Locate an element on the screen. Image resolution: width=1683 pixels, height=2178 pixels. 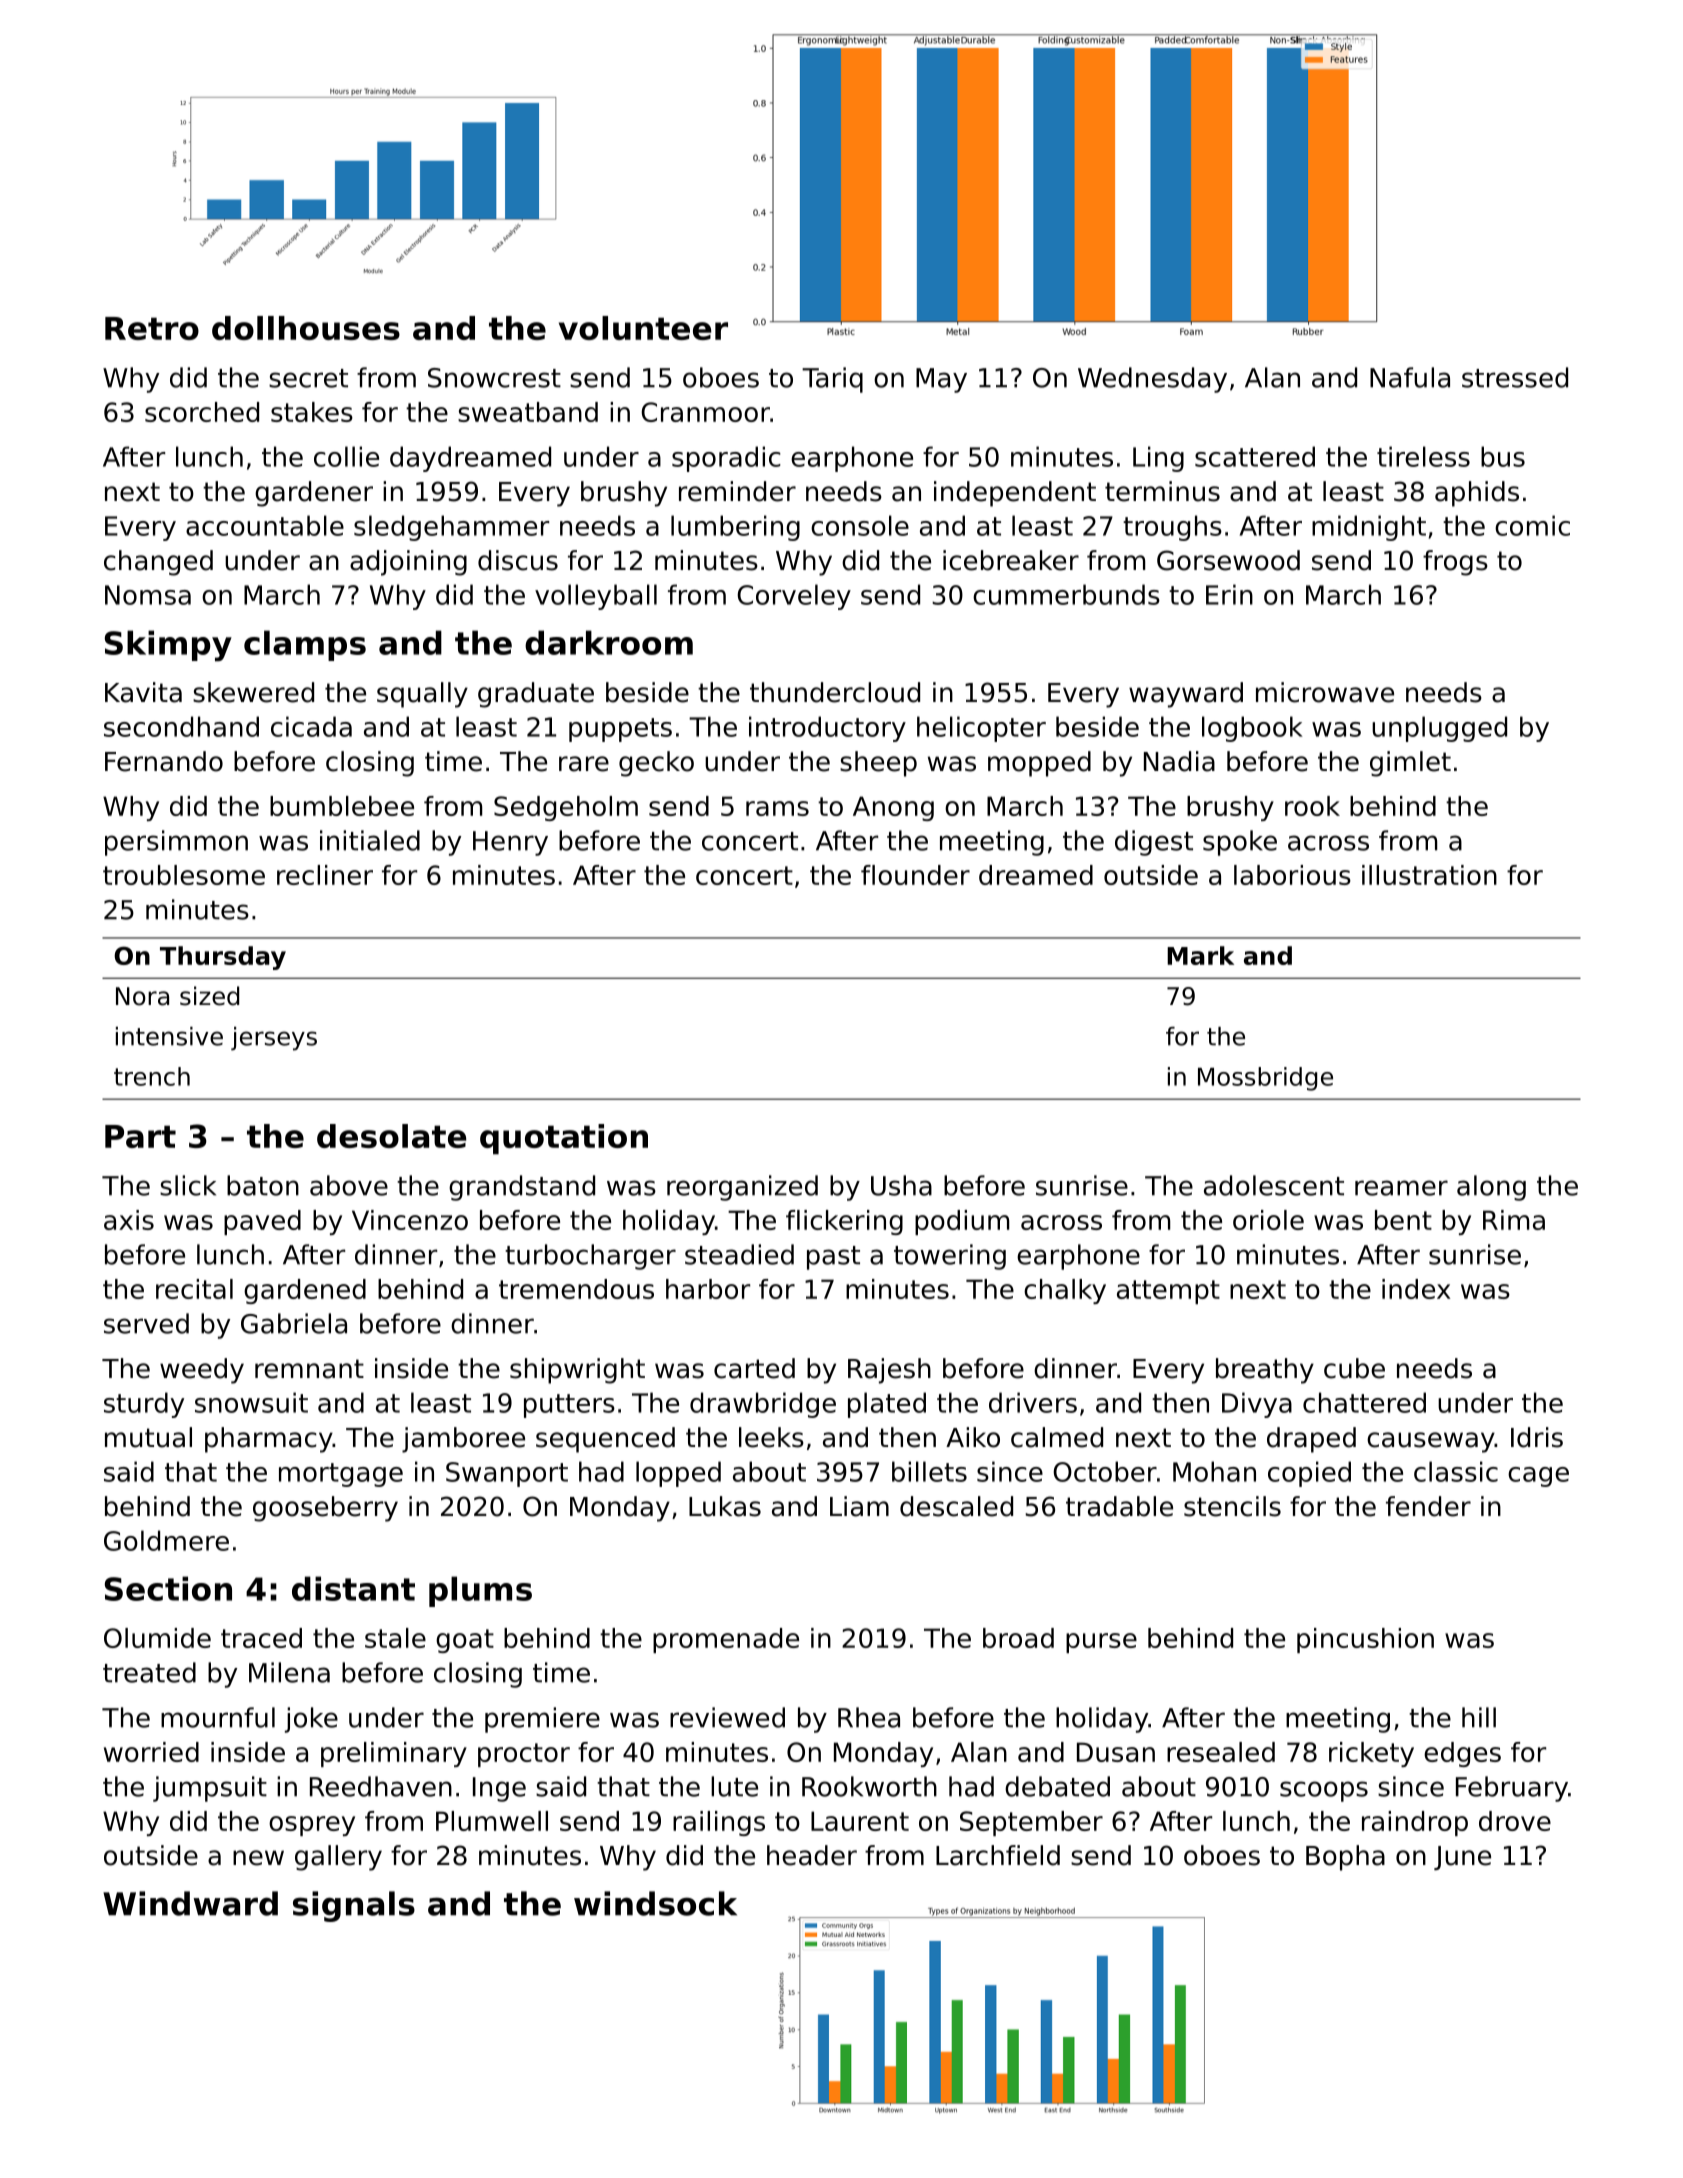
goat is located at coordinates (465, 1641).
